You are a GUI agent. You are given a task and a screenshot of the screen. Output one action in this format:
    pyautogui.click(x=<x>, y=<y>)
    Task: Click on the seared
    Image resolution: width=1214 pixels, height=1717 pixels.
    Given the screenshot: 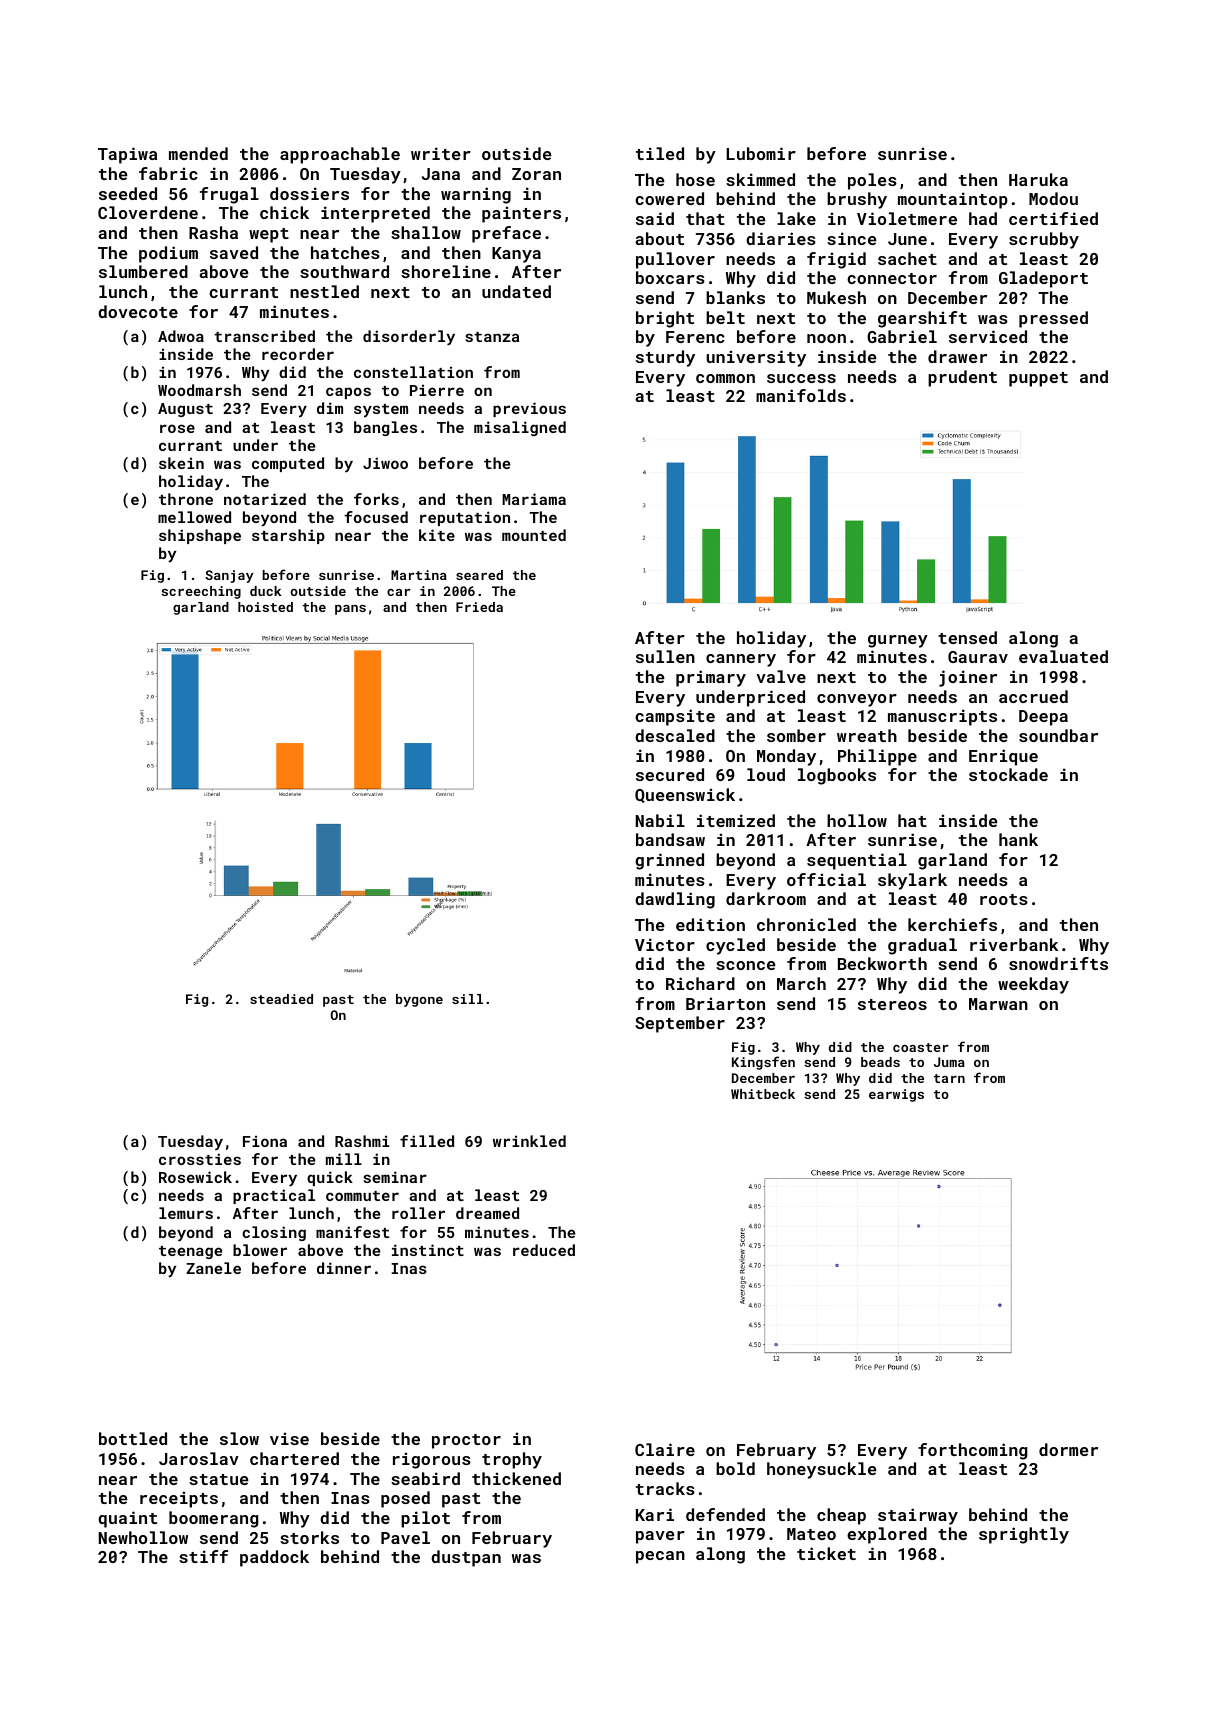 What is the action you would take?
    pyautogui.click(x=479, y=575)
